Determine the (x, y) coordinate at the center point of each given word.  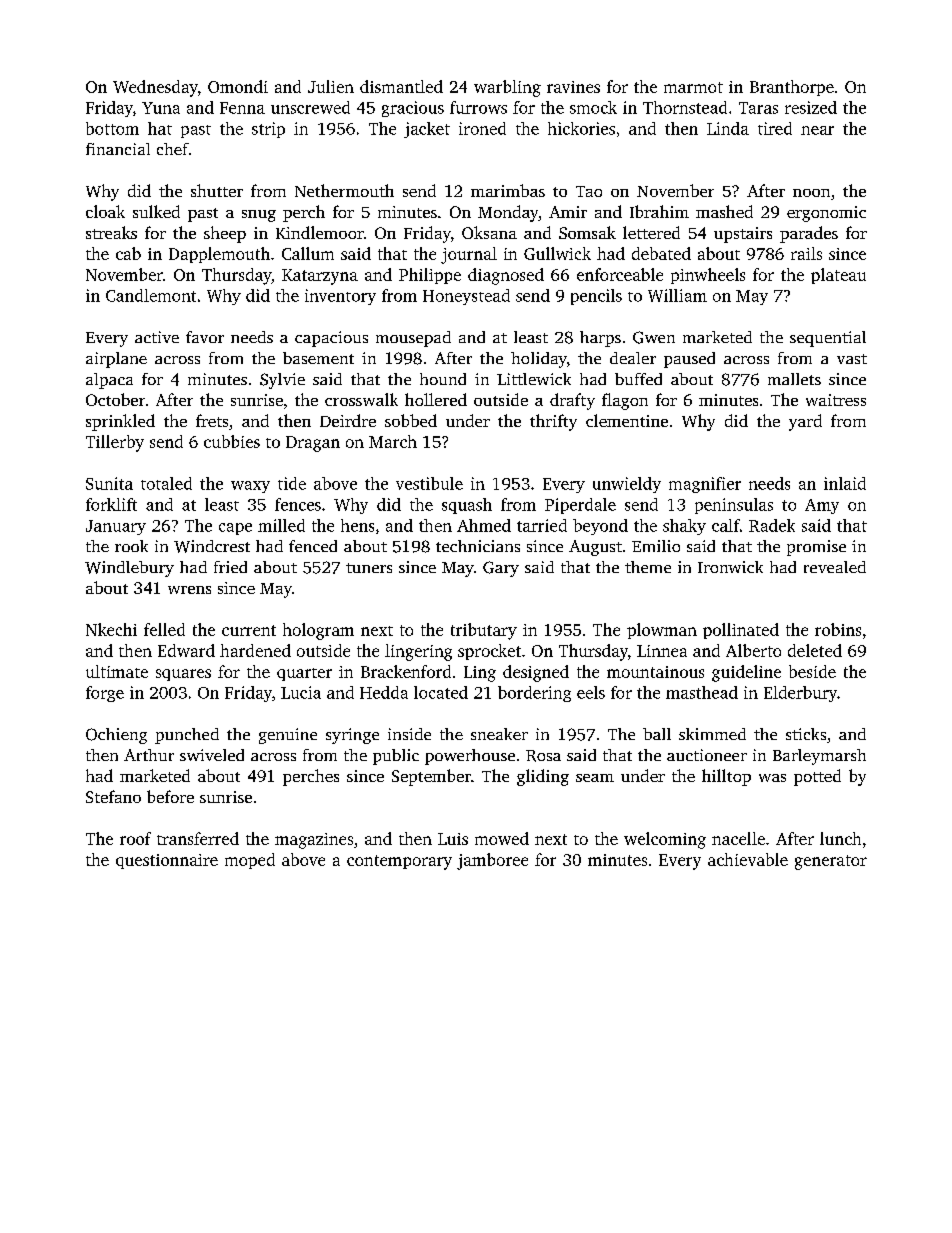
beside (812, 671)
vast (852, 359)
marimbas (508, 190)
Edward (186, 650)
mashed (724, 211)
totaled (166, 483)
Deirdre (348, 420)
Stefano (113, 796)
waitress (836, 400)
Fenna (242, 108)
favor (205, 337)
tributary (484, 631)
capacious (331, 339)
